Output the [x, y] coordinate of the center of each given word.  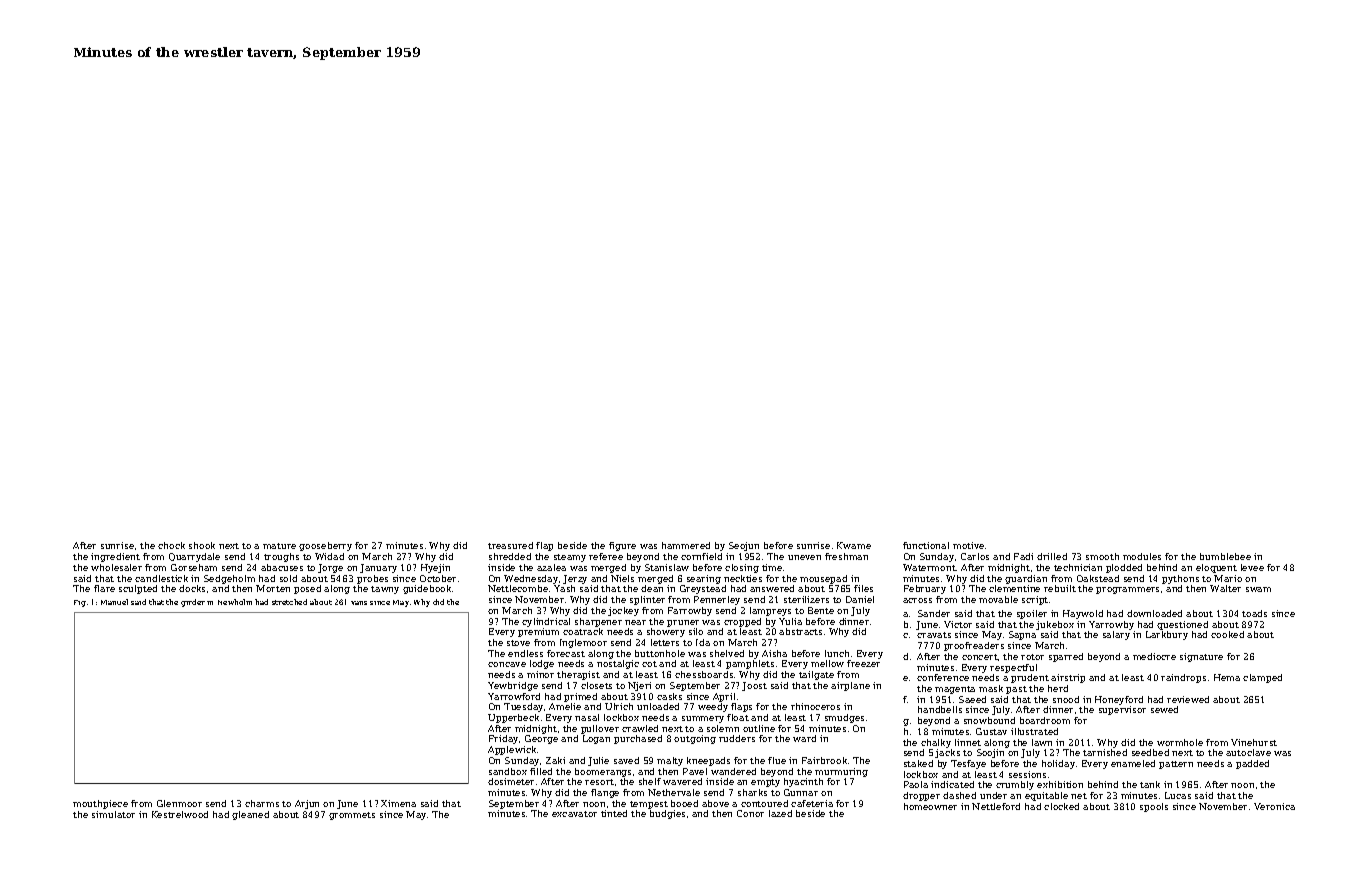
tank [1150, 784]
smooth [1102, 556]
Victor [958, 624]
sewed [1164, 709]
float [738, 717]
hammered [686, 545]
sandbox [508, 771]
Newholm [235, 602]
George [541, 739]
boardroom [1045, 720]
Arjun [307, 804]
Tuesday [523, 707]
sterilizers [806, 599]
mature [279, 546]
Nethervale [674, 792]
